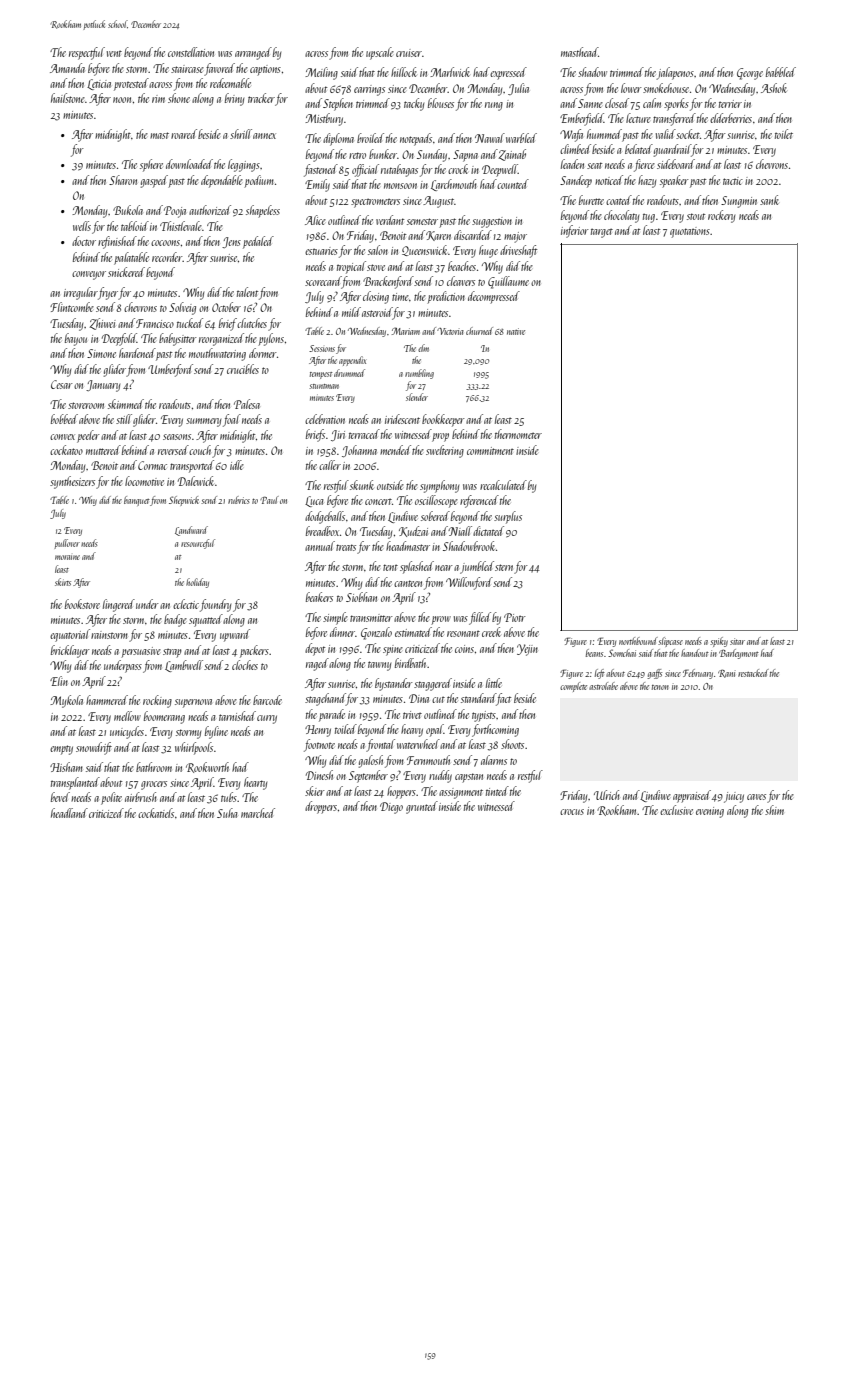 The height and width of the image is (1400, 849). What do you see at coordinates (123, 180) in the image?
I see `Sharon` at bounding box center [123, 180].
